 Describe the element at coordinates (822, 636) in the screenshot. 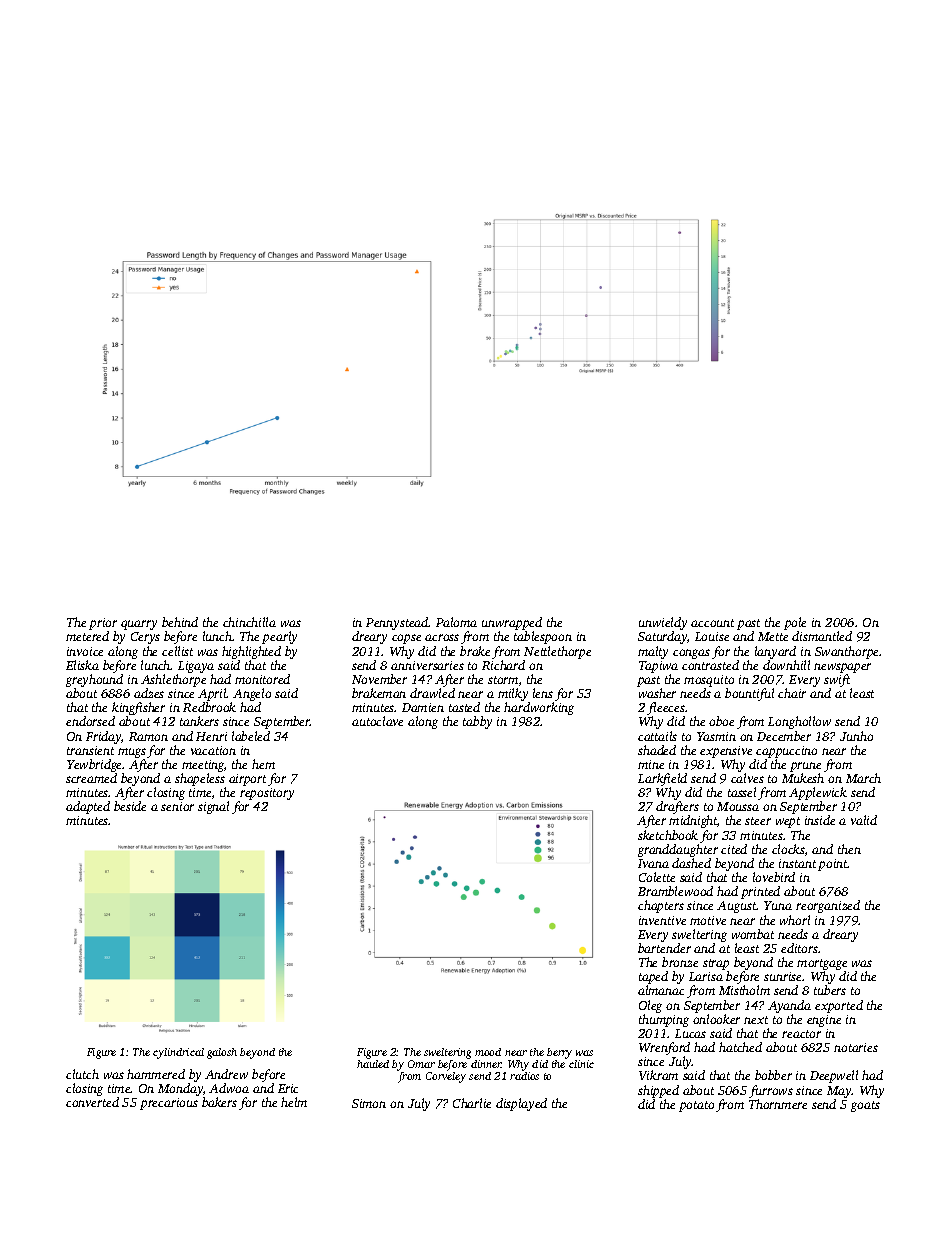

I see `dismantled` at that location.
